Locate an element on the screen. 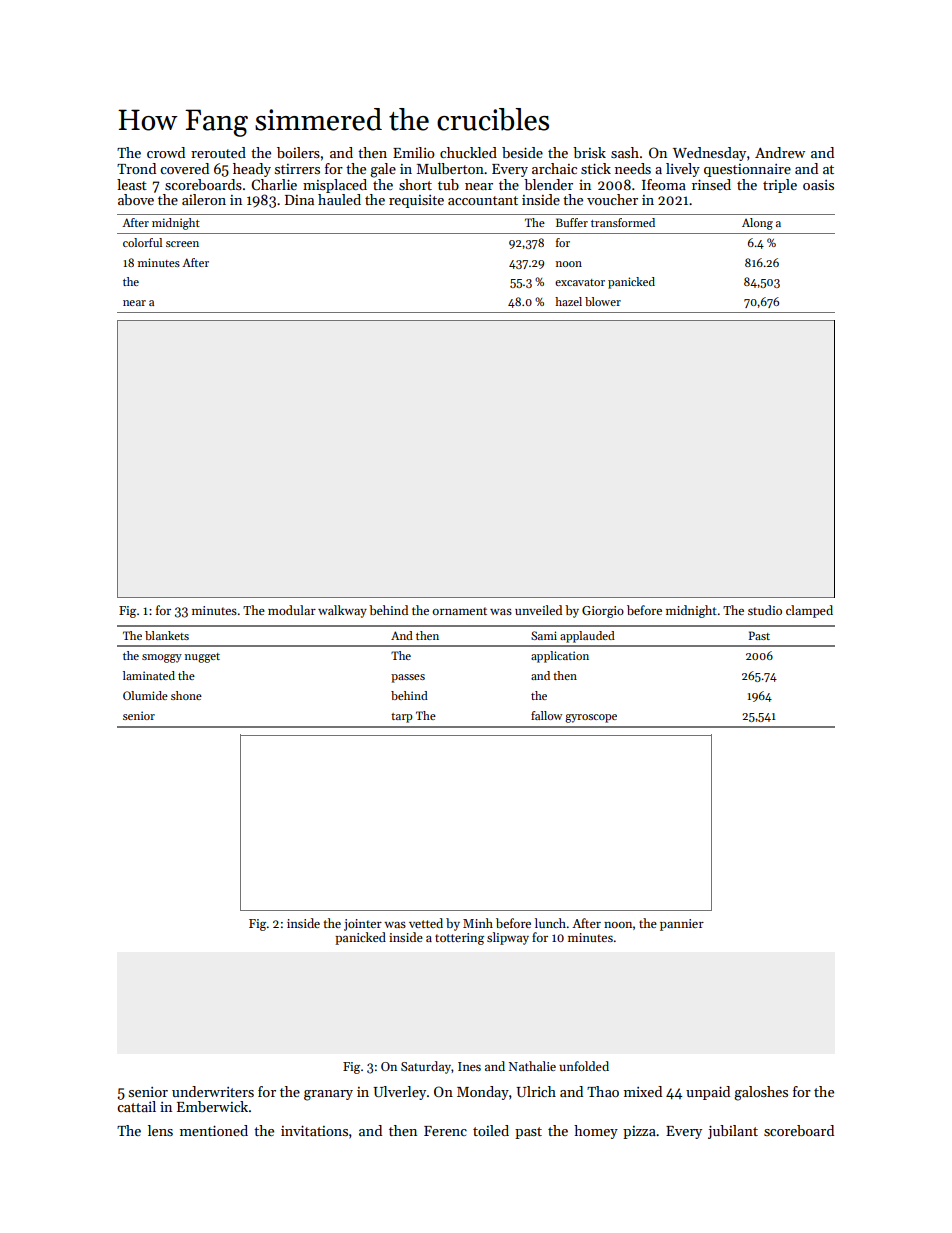 The height and width of the screenshot is (1233, 952). modular is located at coordinates (292, 610).
